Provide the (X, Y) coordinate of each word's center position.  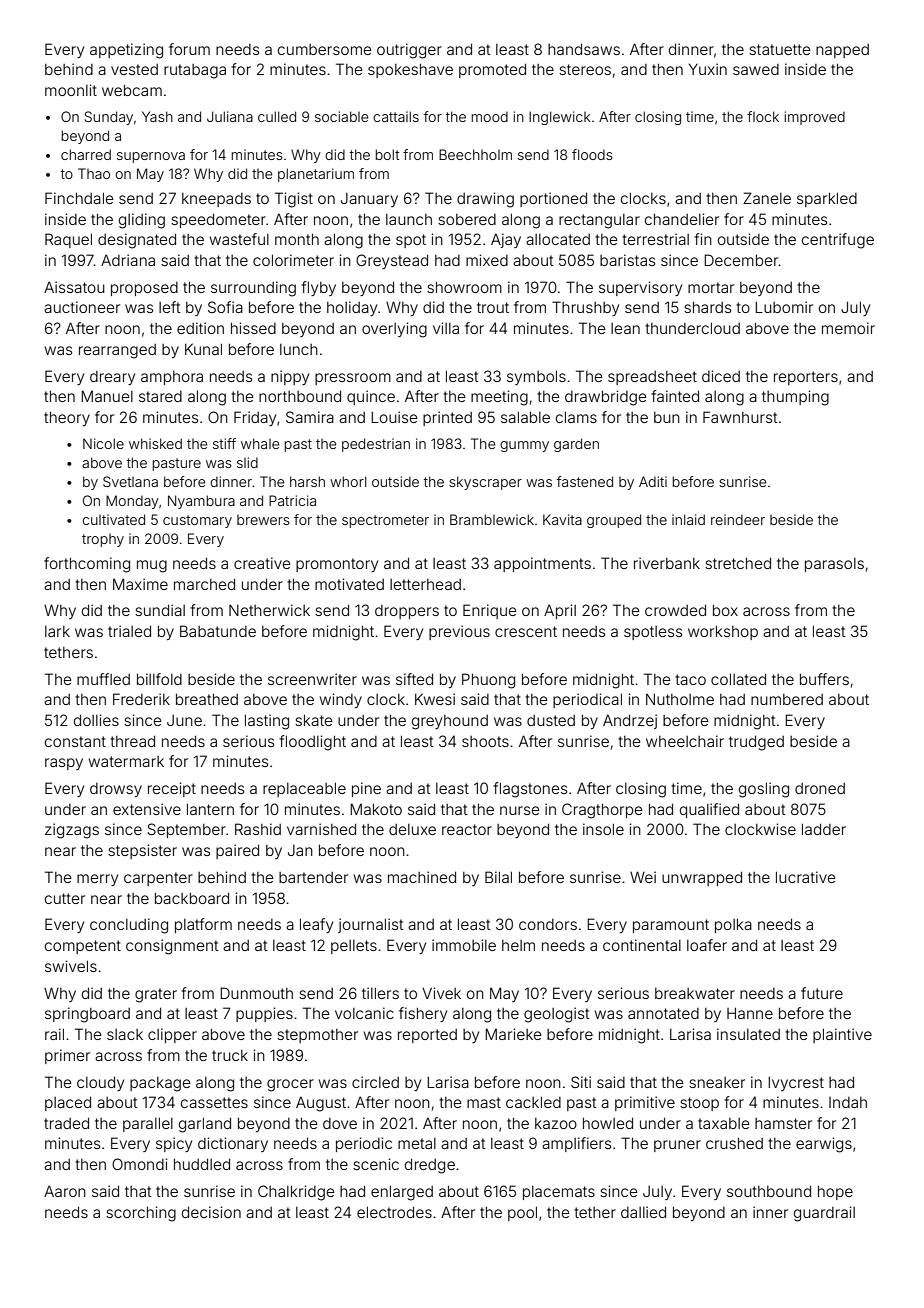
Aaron (65, 1191)
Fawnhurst (740, 417)
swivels (71, 966)
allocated (558, 239)
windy (341, 700)
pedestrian (376, 445)
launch (409, 219)
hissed (253, 328)
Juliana (230, 116)
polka (733, 925)
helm (518, 945)
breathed (207, 699)
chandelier (682, 219)
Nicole (103, 443)
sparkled (827, 199)
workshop (723, 632)
